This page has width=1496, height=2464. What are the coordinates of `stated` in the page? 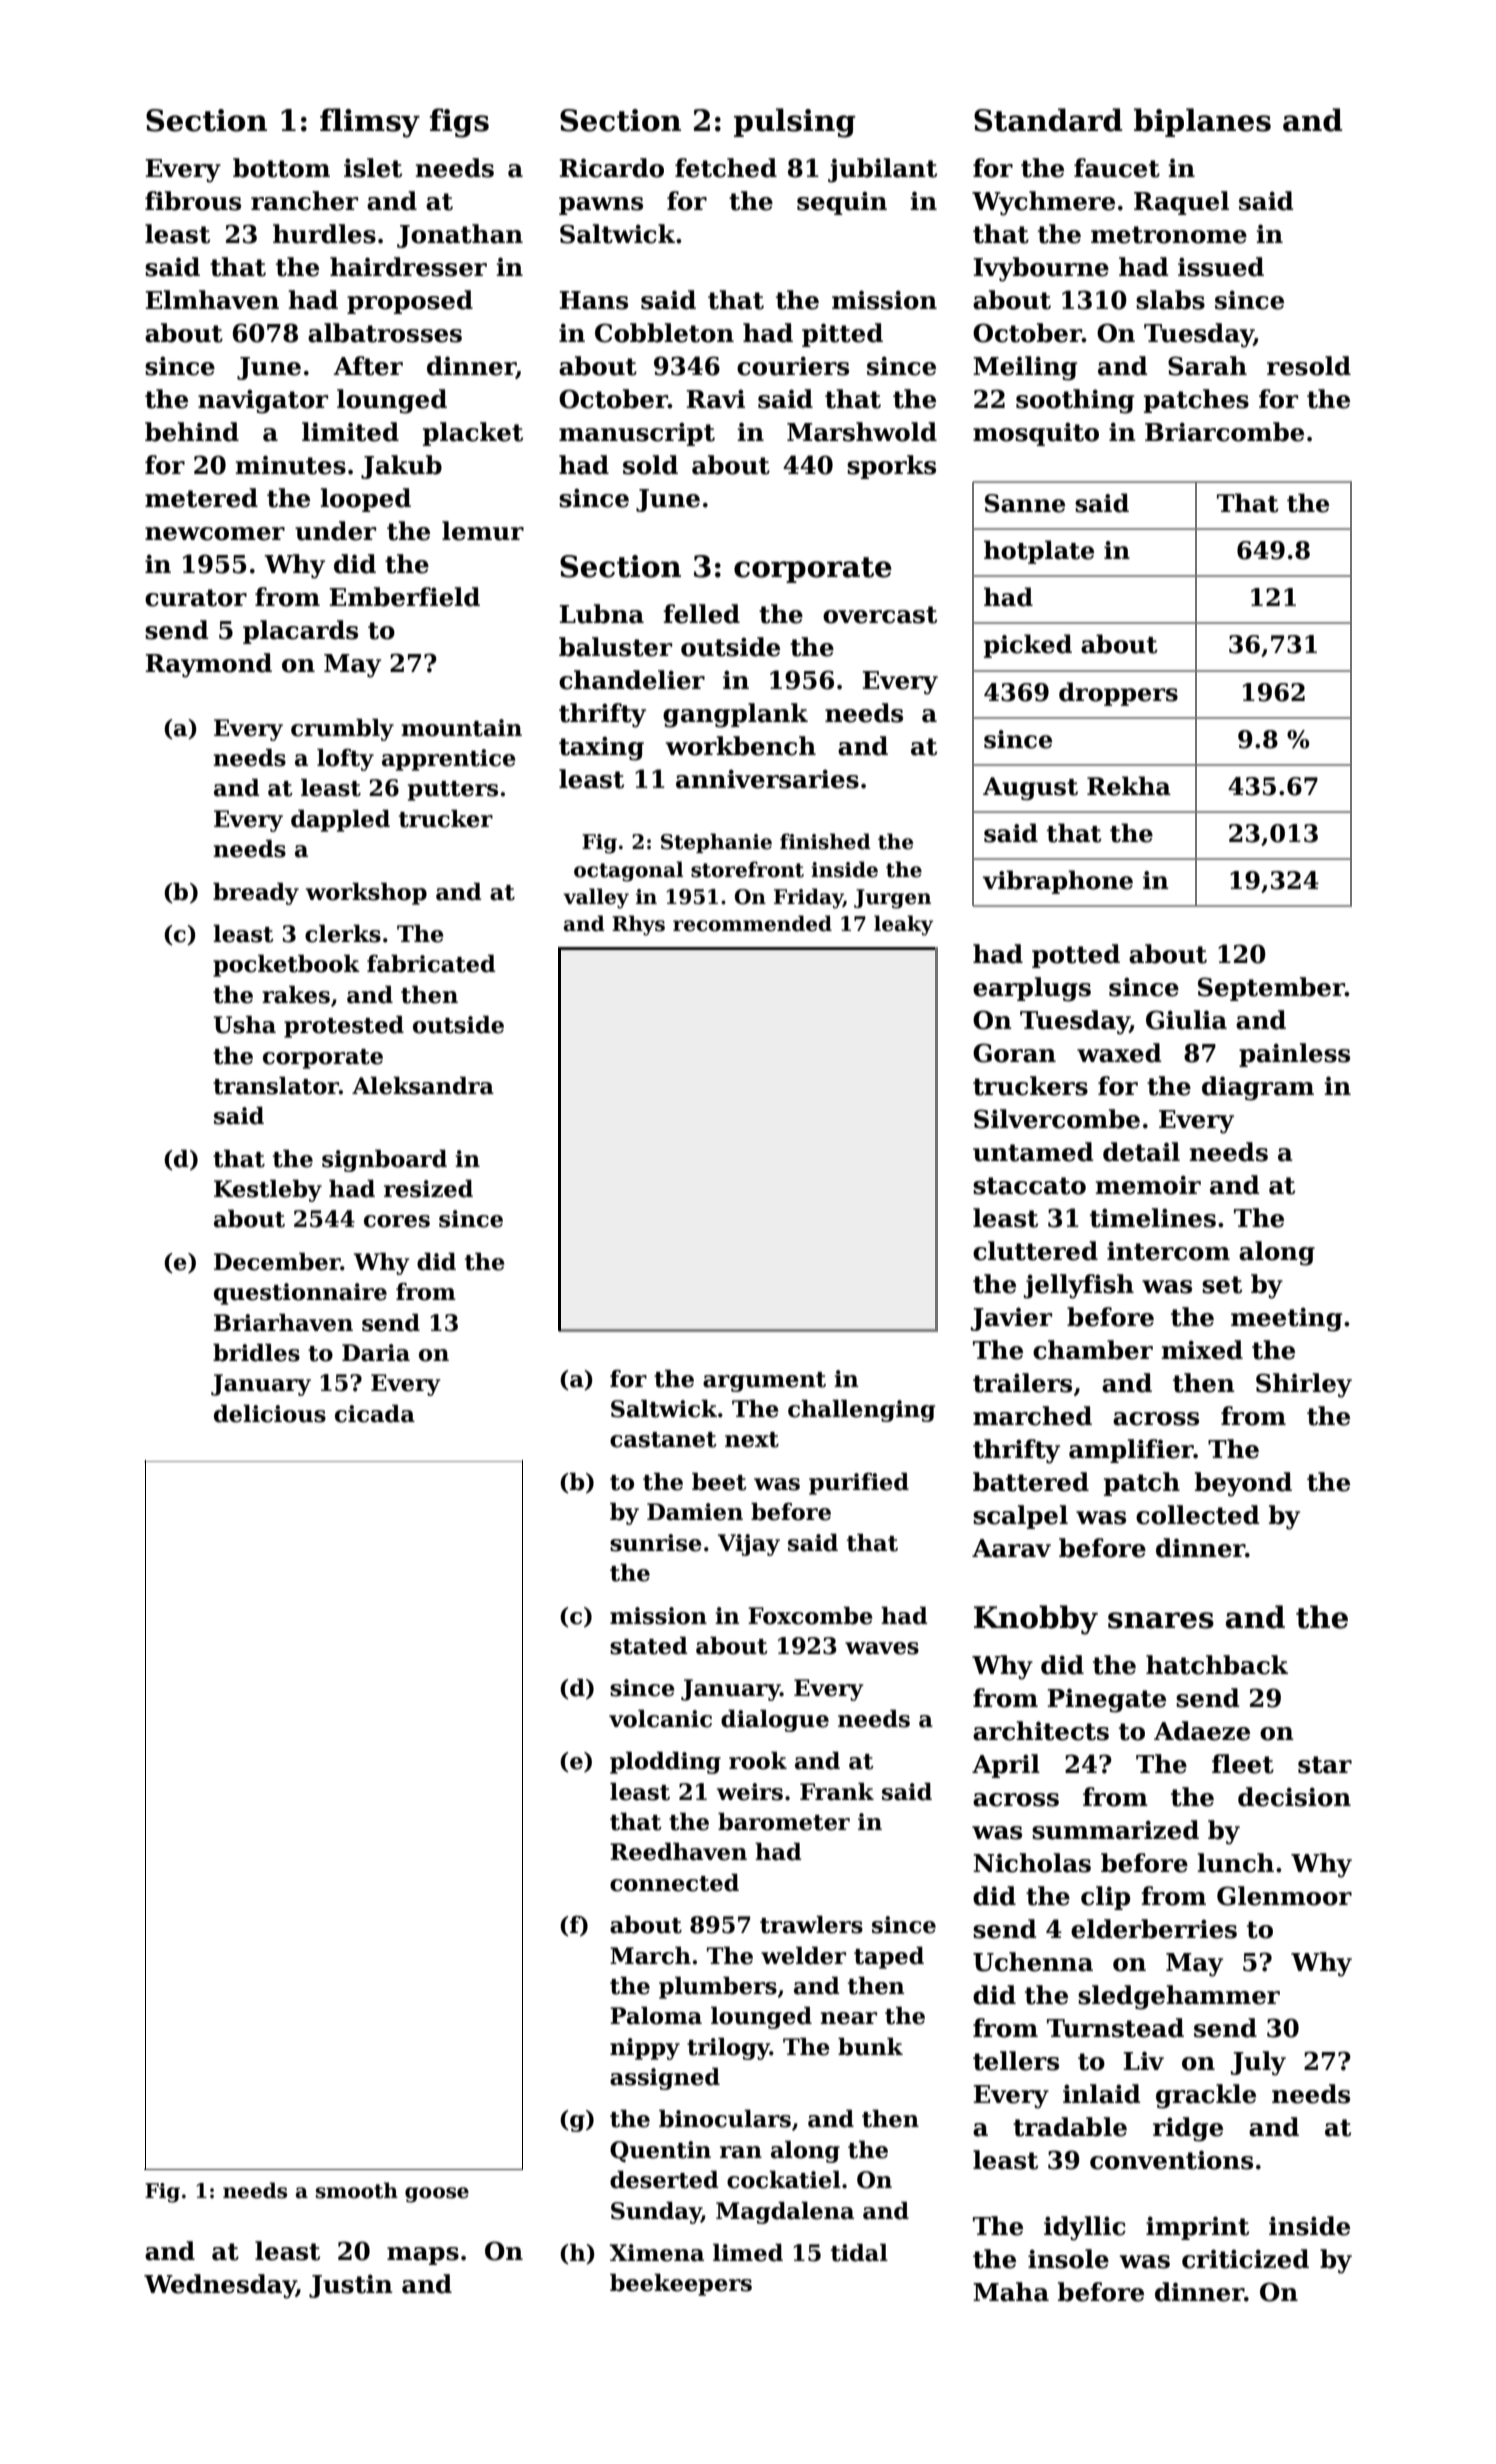 It's located at (649, 1645).
